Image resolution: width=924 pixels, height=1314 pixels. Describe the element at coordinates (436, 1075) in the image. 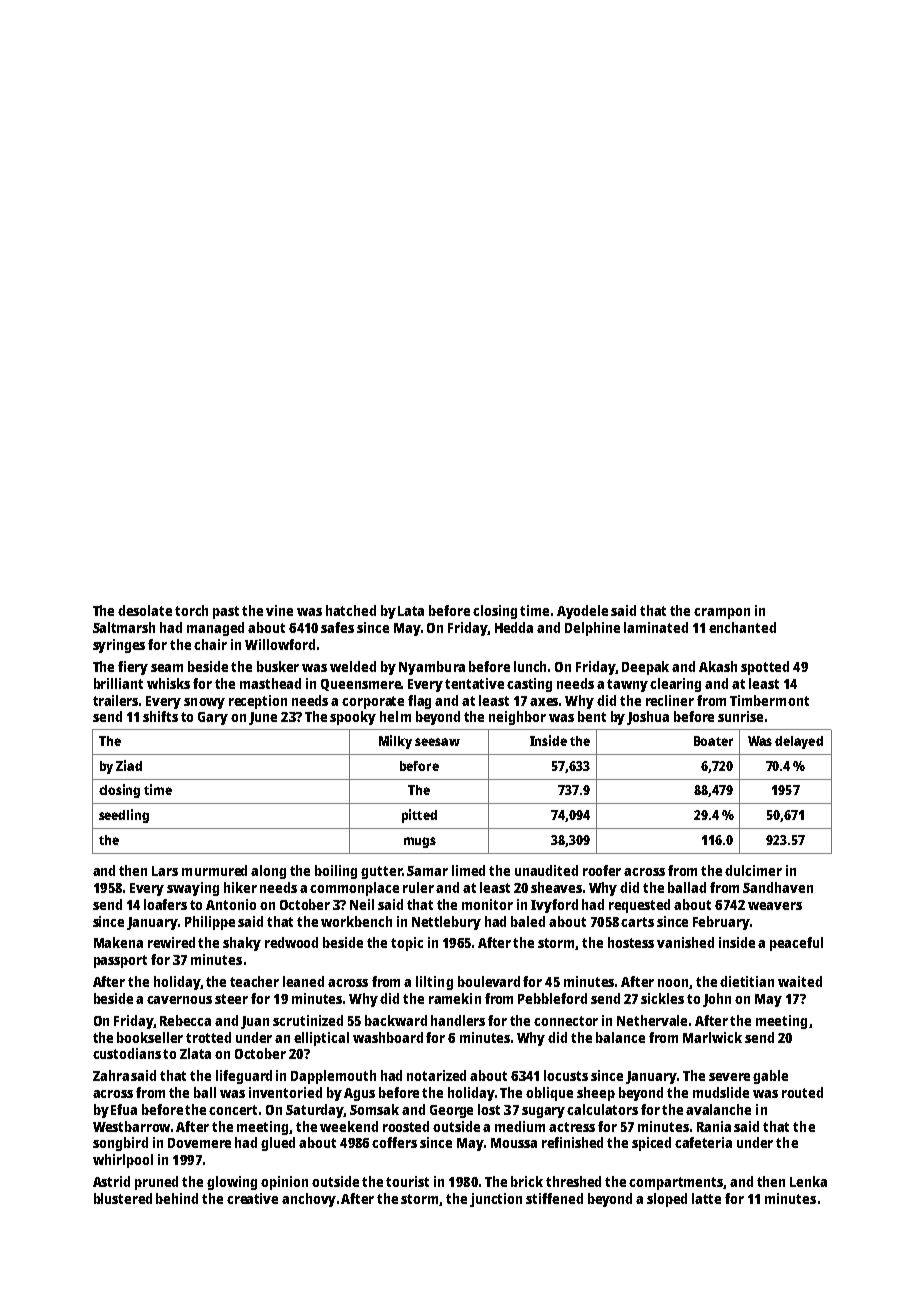

I see `notarized` at that location.
